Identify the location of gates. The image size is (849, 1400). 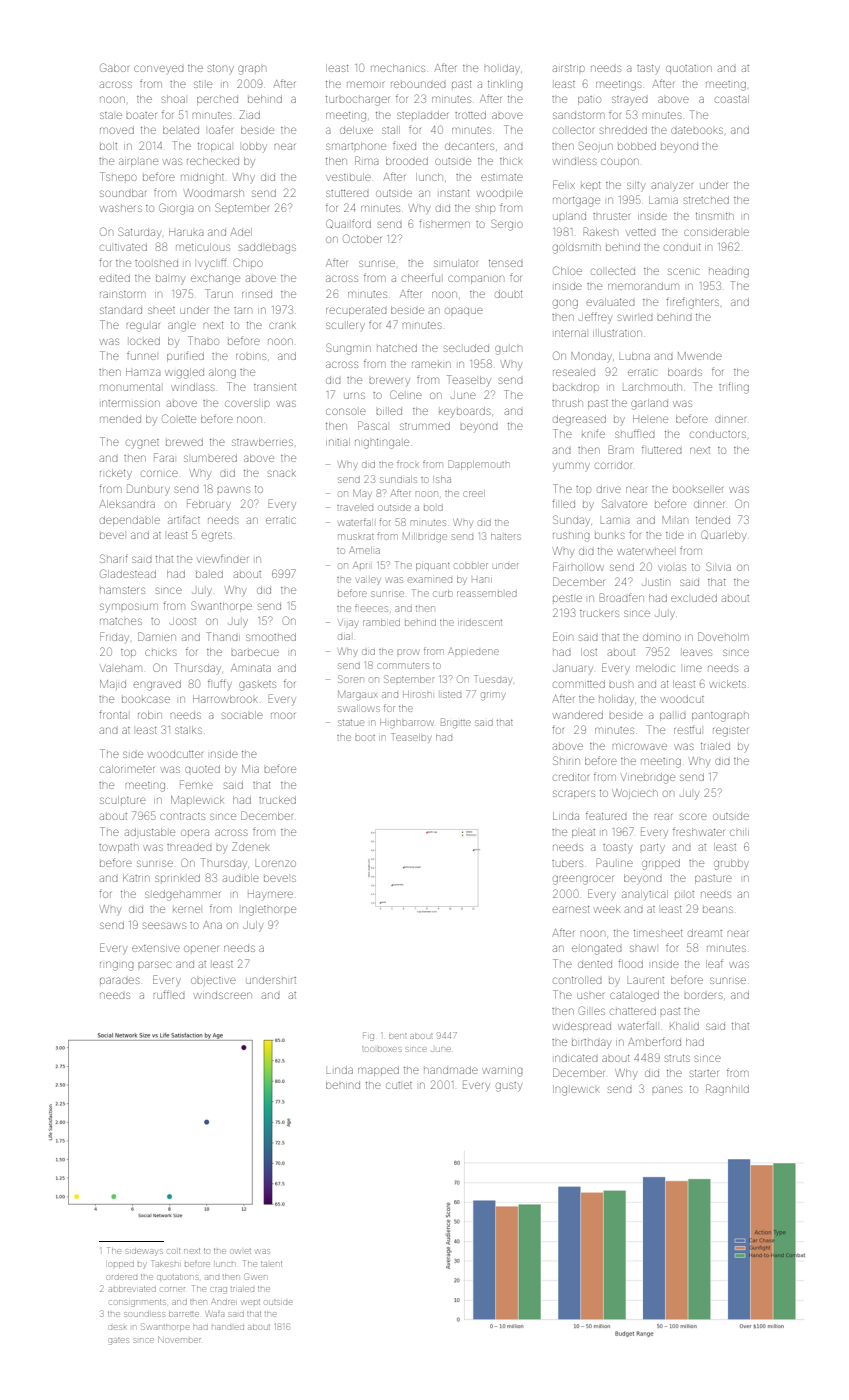
(119, 1341).
